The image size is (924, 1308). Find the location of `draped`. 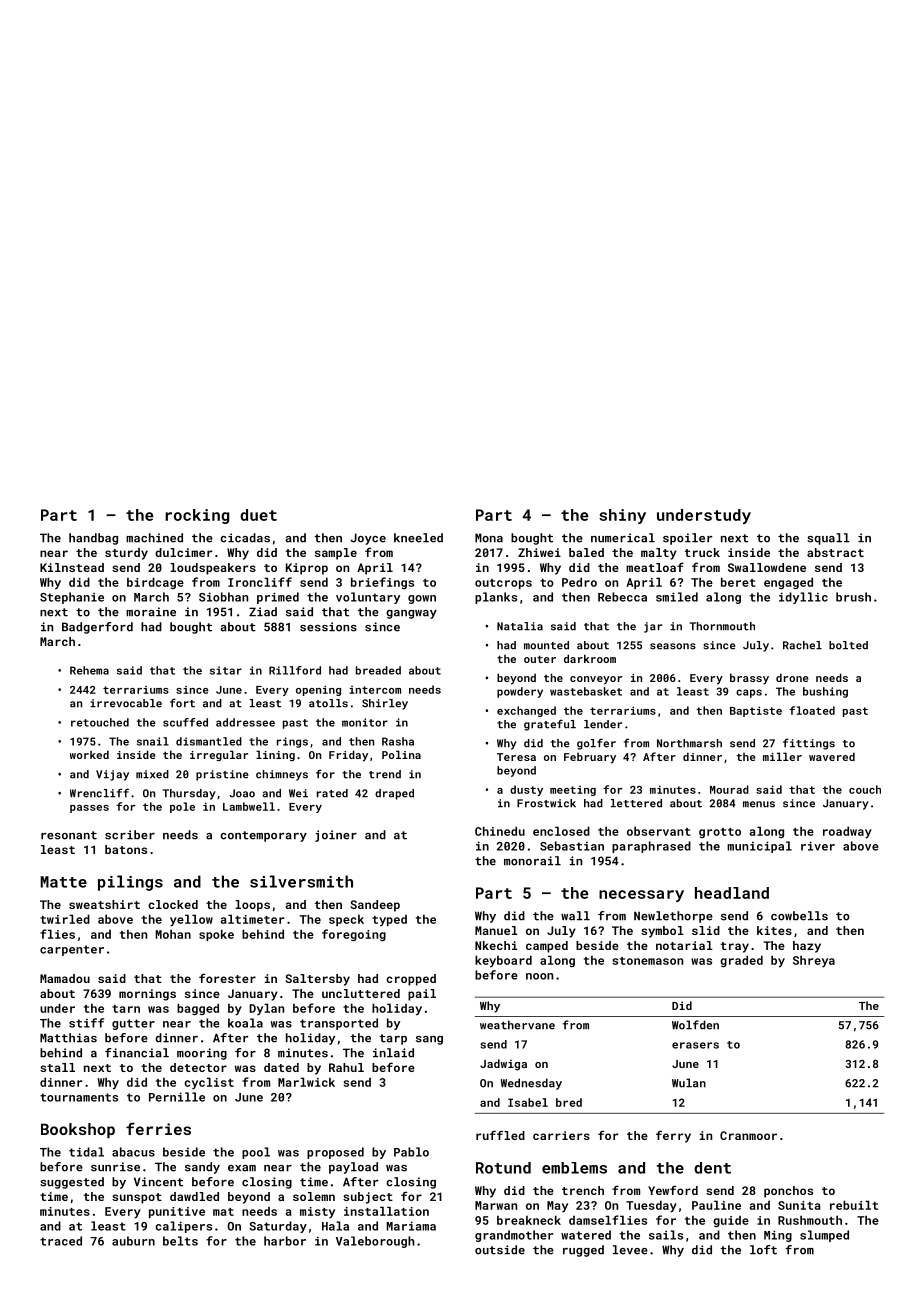

draped is located at coordinates (394, 794).
